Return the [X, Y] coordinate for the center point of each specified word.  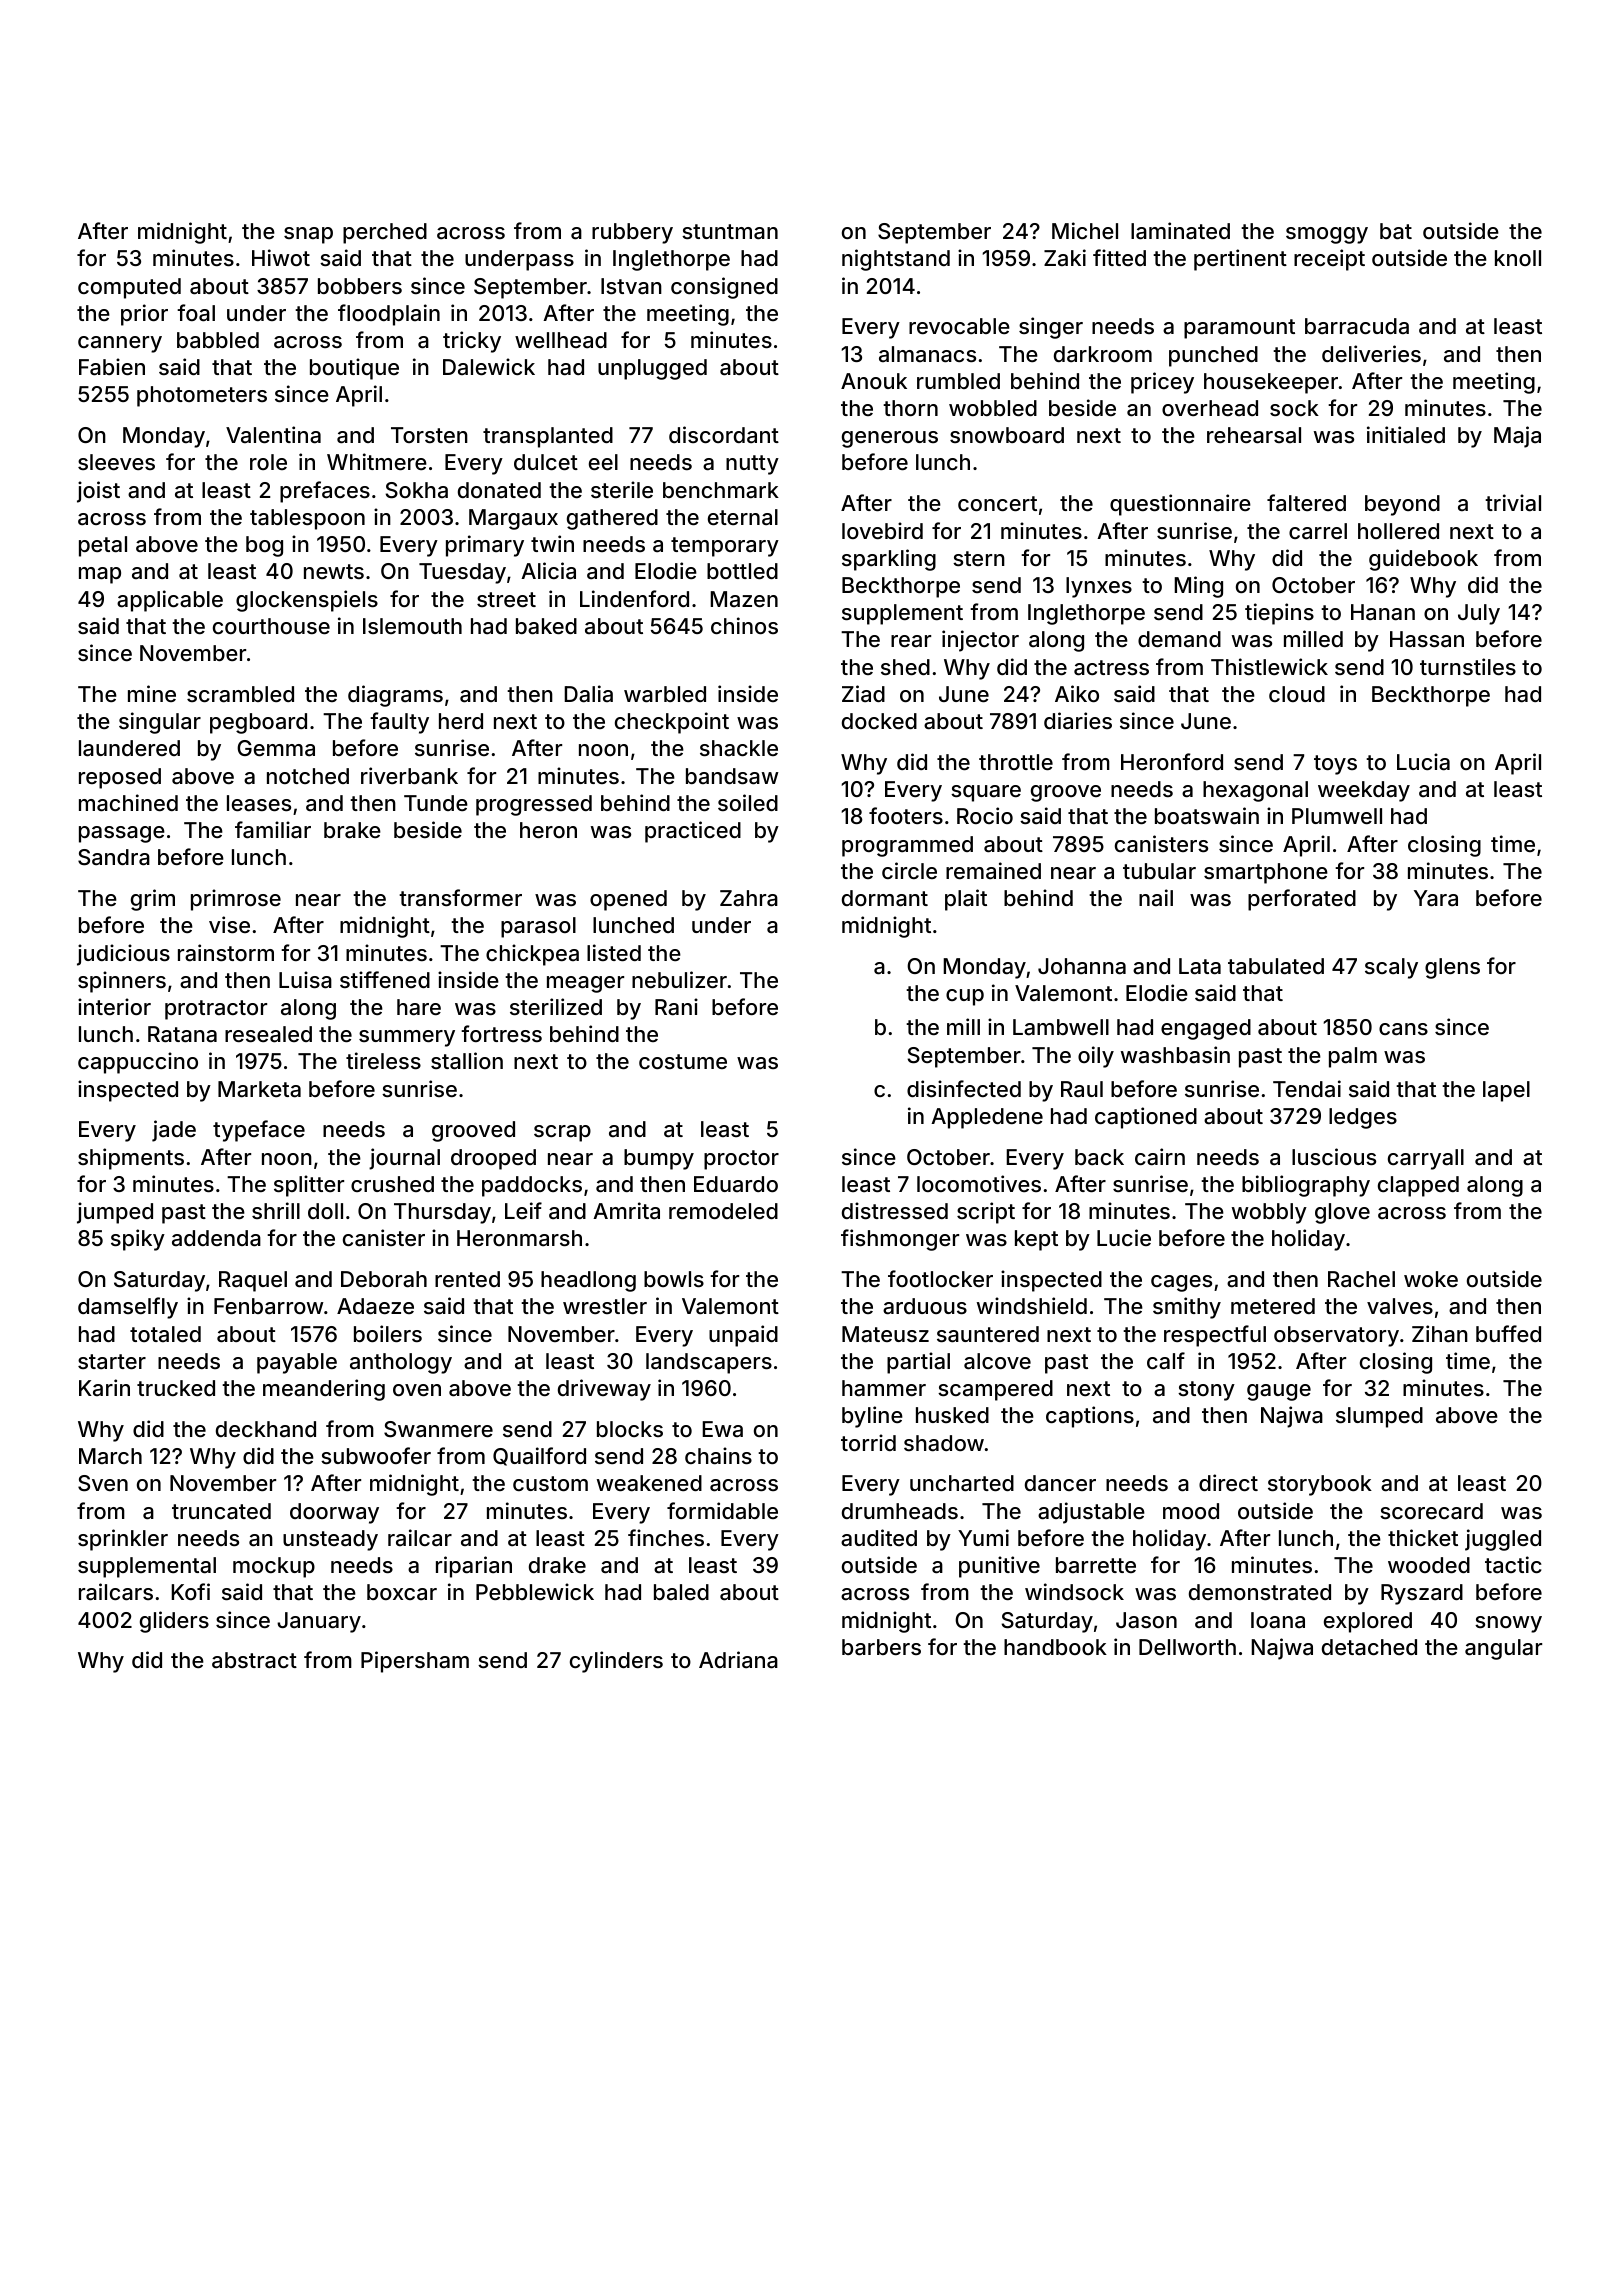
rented [467, 1279]
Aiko [1077, 693]
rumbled [958, 381]
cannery [120, 344]
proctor [741, 1160]
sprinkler [123, 1540]
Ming [1198, 587]
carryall [1426, 1159]
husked [952, 1415]
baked [546, 626]
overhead [1210, 408]
